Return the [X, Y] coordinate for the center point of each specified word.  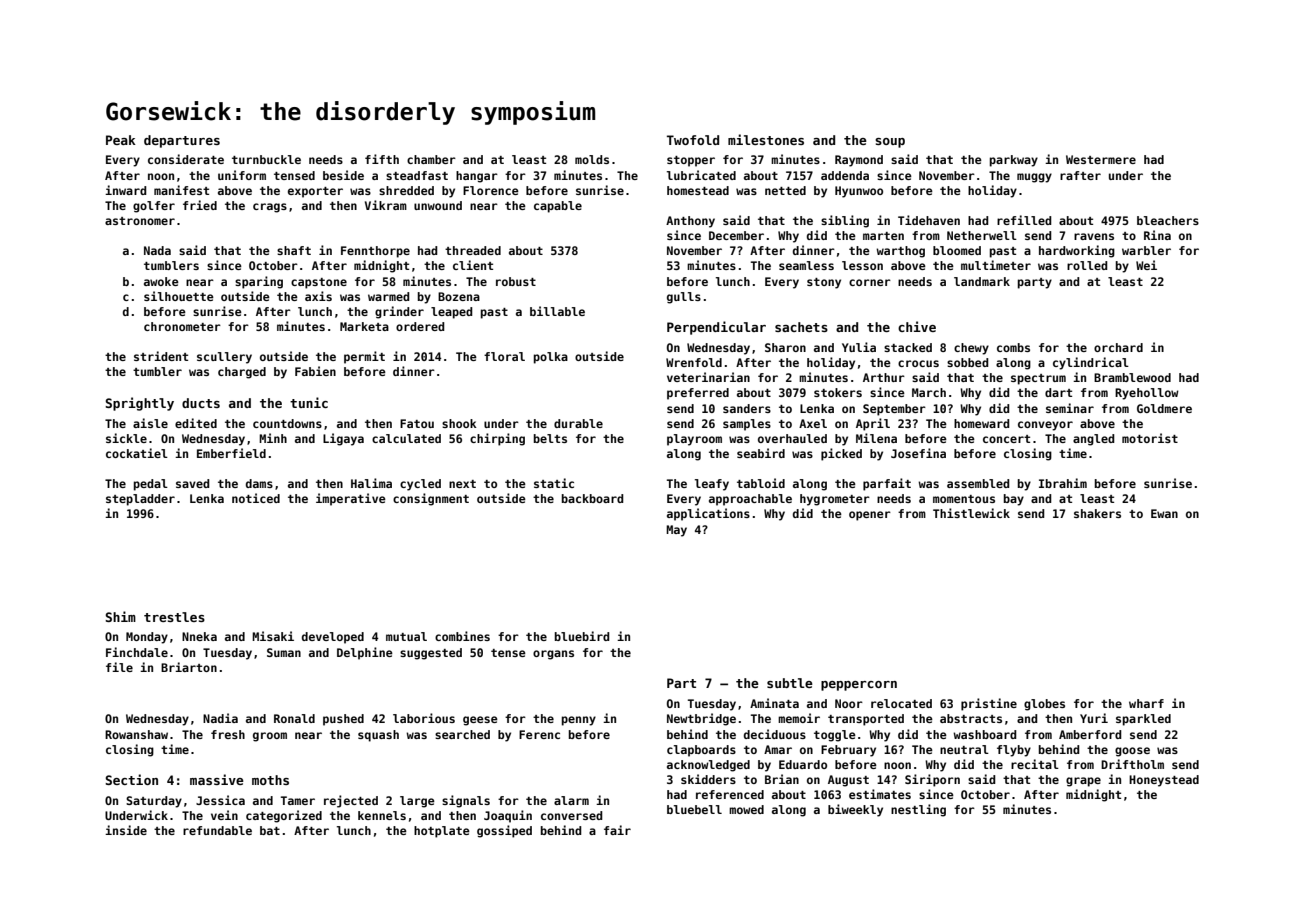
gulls [684, 298]
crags [270, 208]
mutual [406, 636]
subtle [790, 683]
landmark [982, 281]
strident [161, 356]
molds [592, 159]
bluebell [694, 809]
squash [378, 736]
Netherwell [982, 235]
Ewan [1164, 513]
